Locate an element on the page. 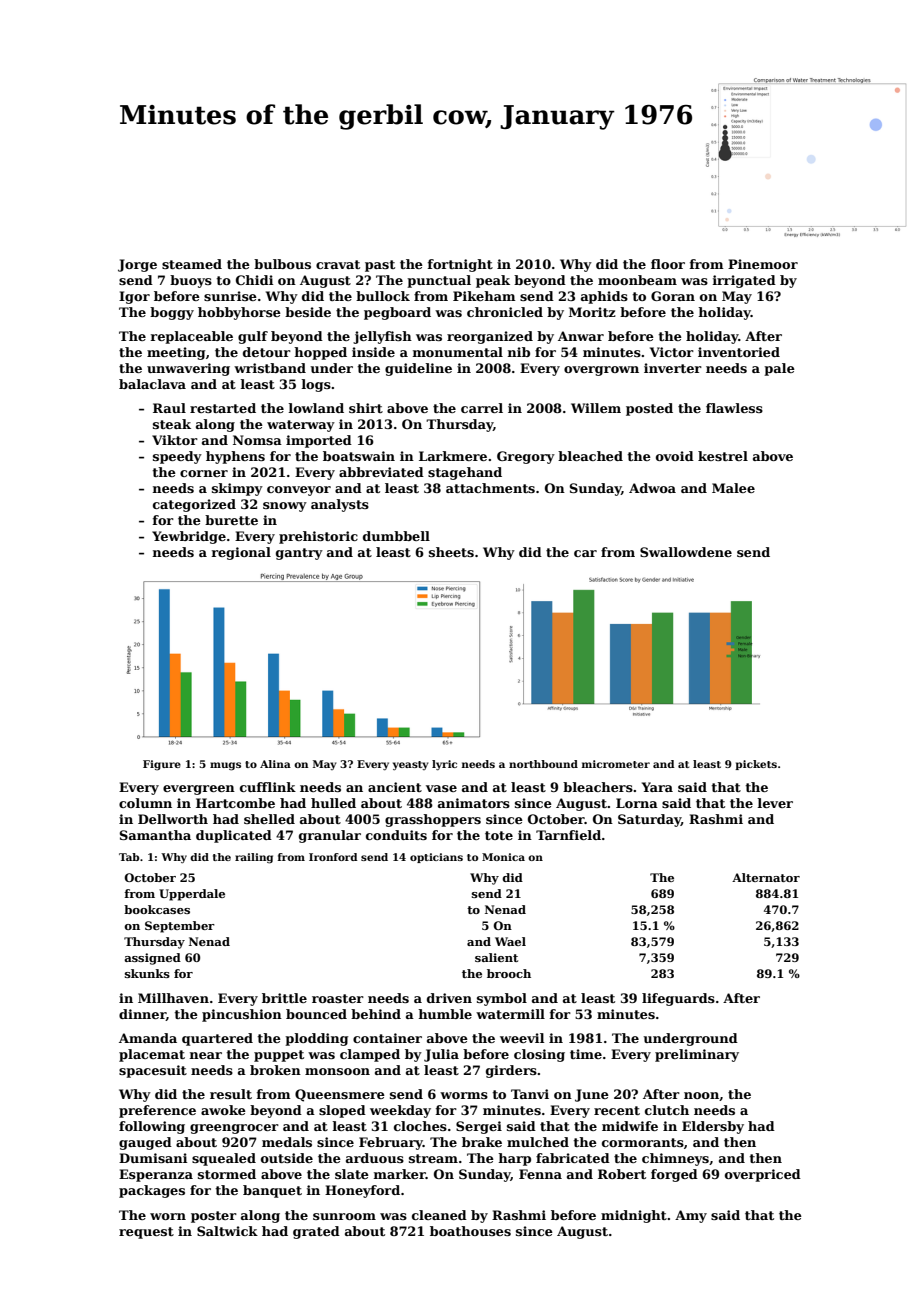 Image resolution: width=924 pixels, height=1308 pixels. lyric is located at coordinates (444, 765).
